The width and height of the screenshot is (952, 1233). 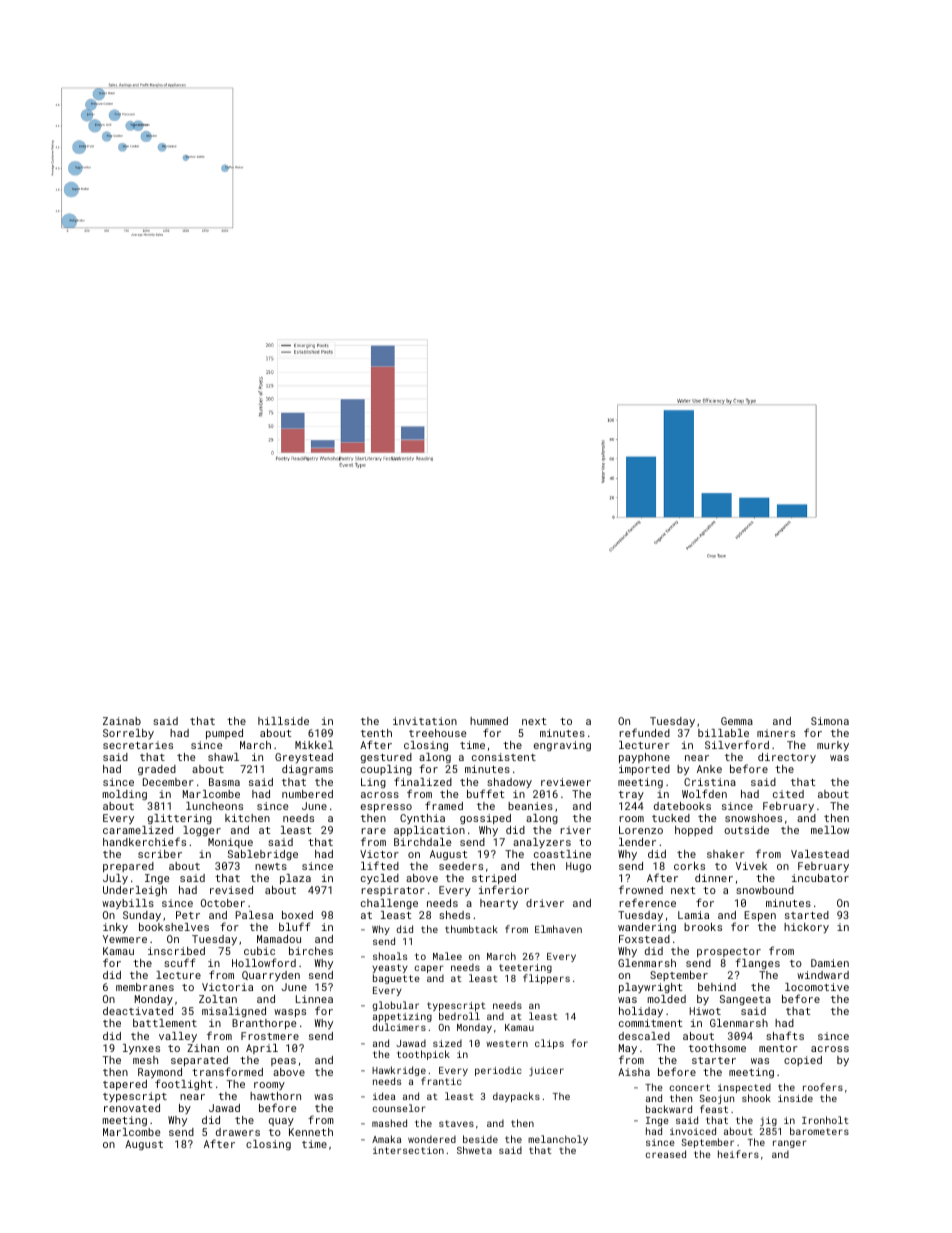 What do you see at coordinates (817, 987) in the screenshot?
I see `locomotive` at bounding box center [817, 987].
